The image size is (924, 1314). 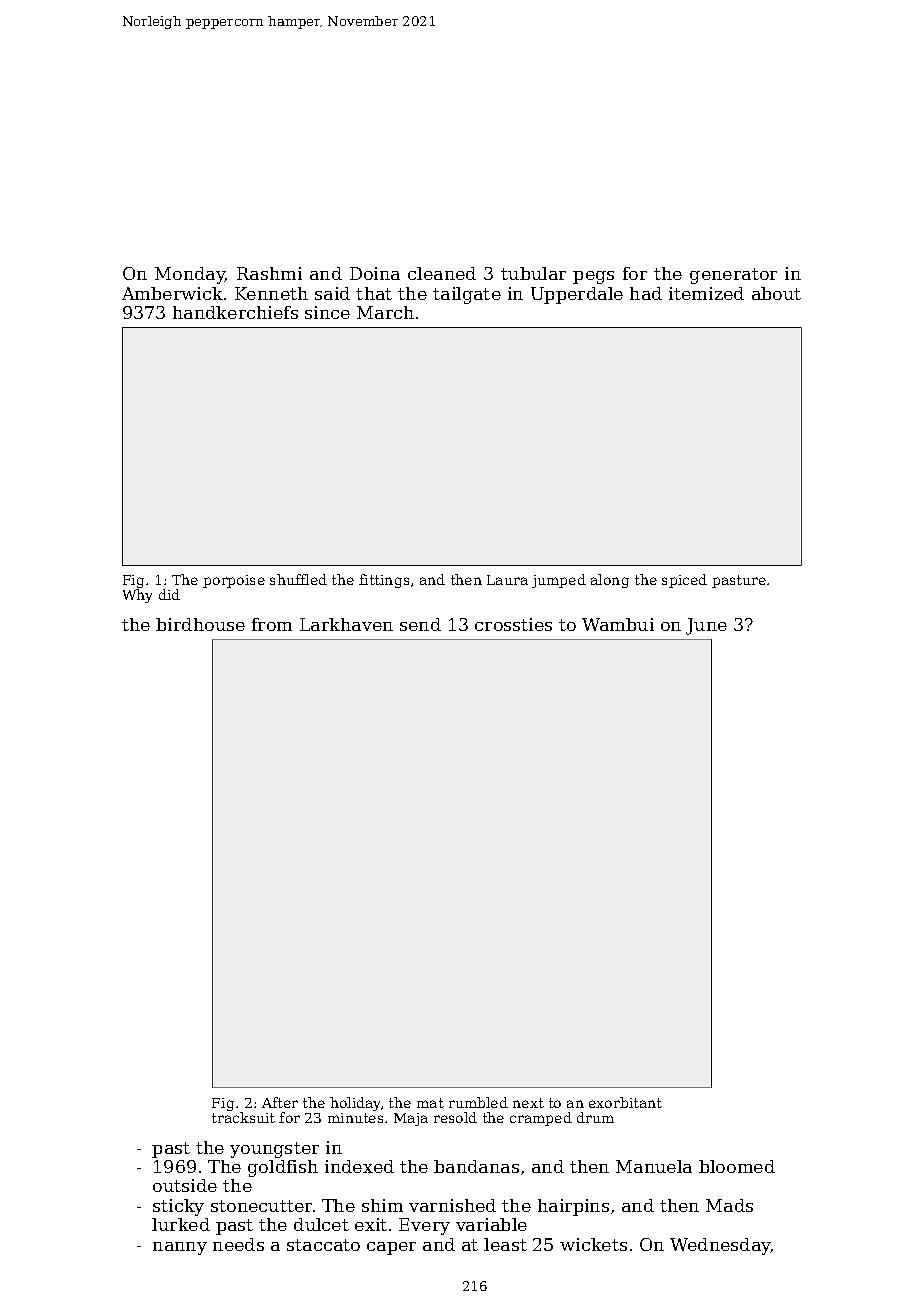 I want to click on Wambui, so click(x=618, y=624).
